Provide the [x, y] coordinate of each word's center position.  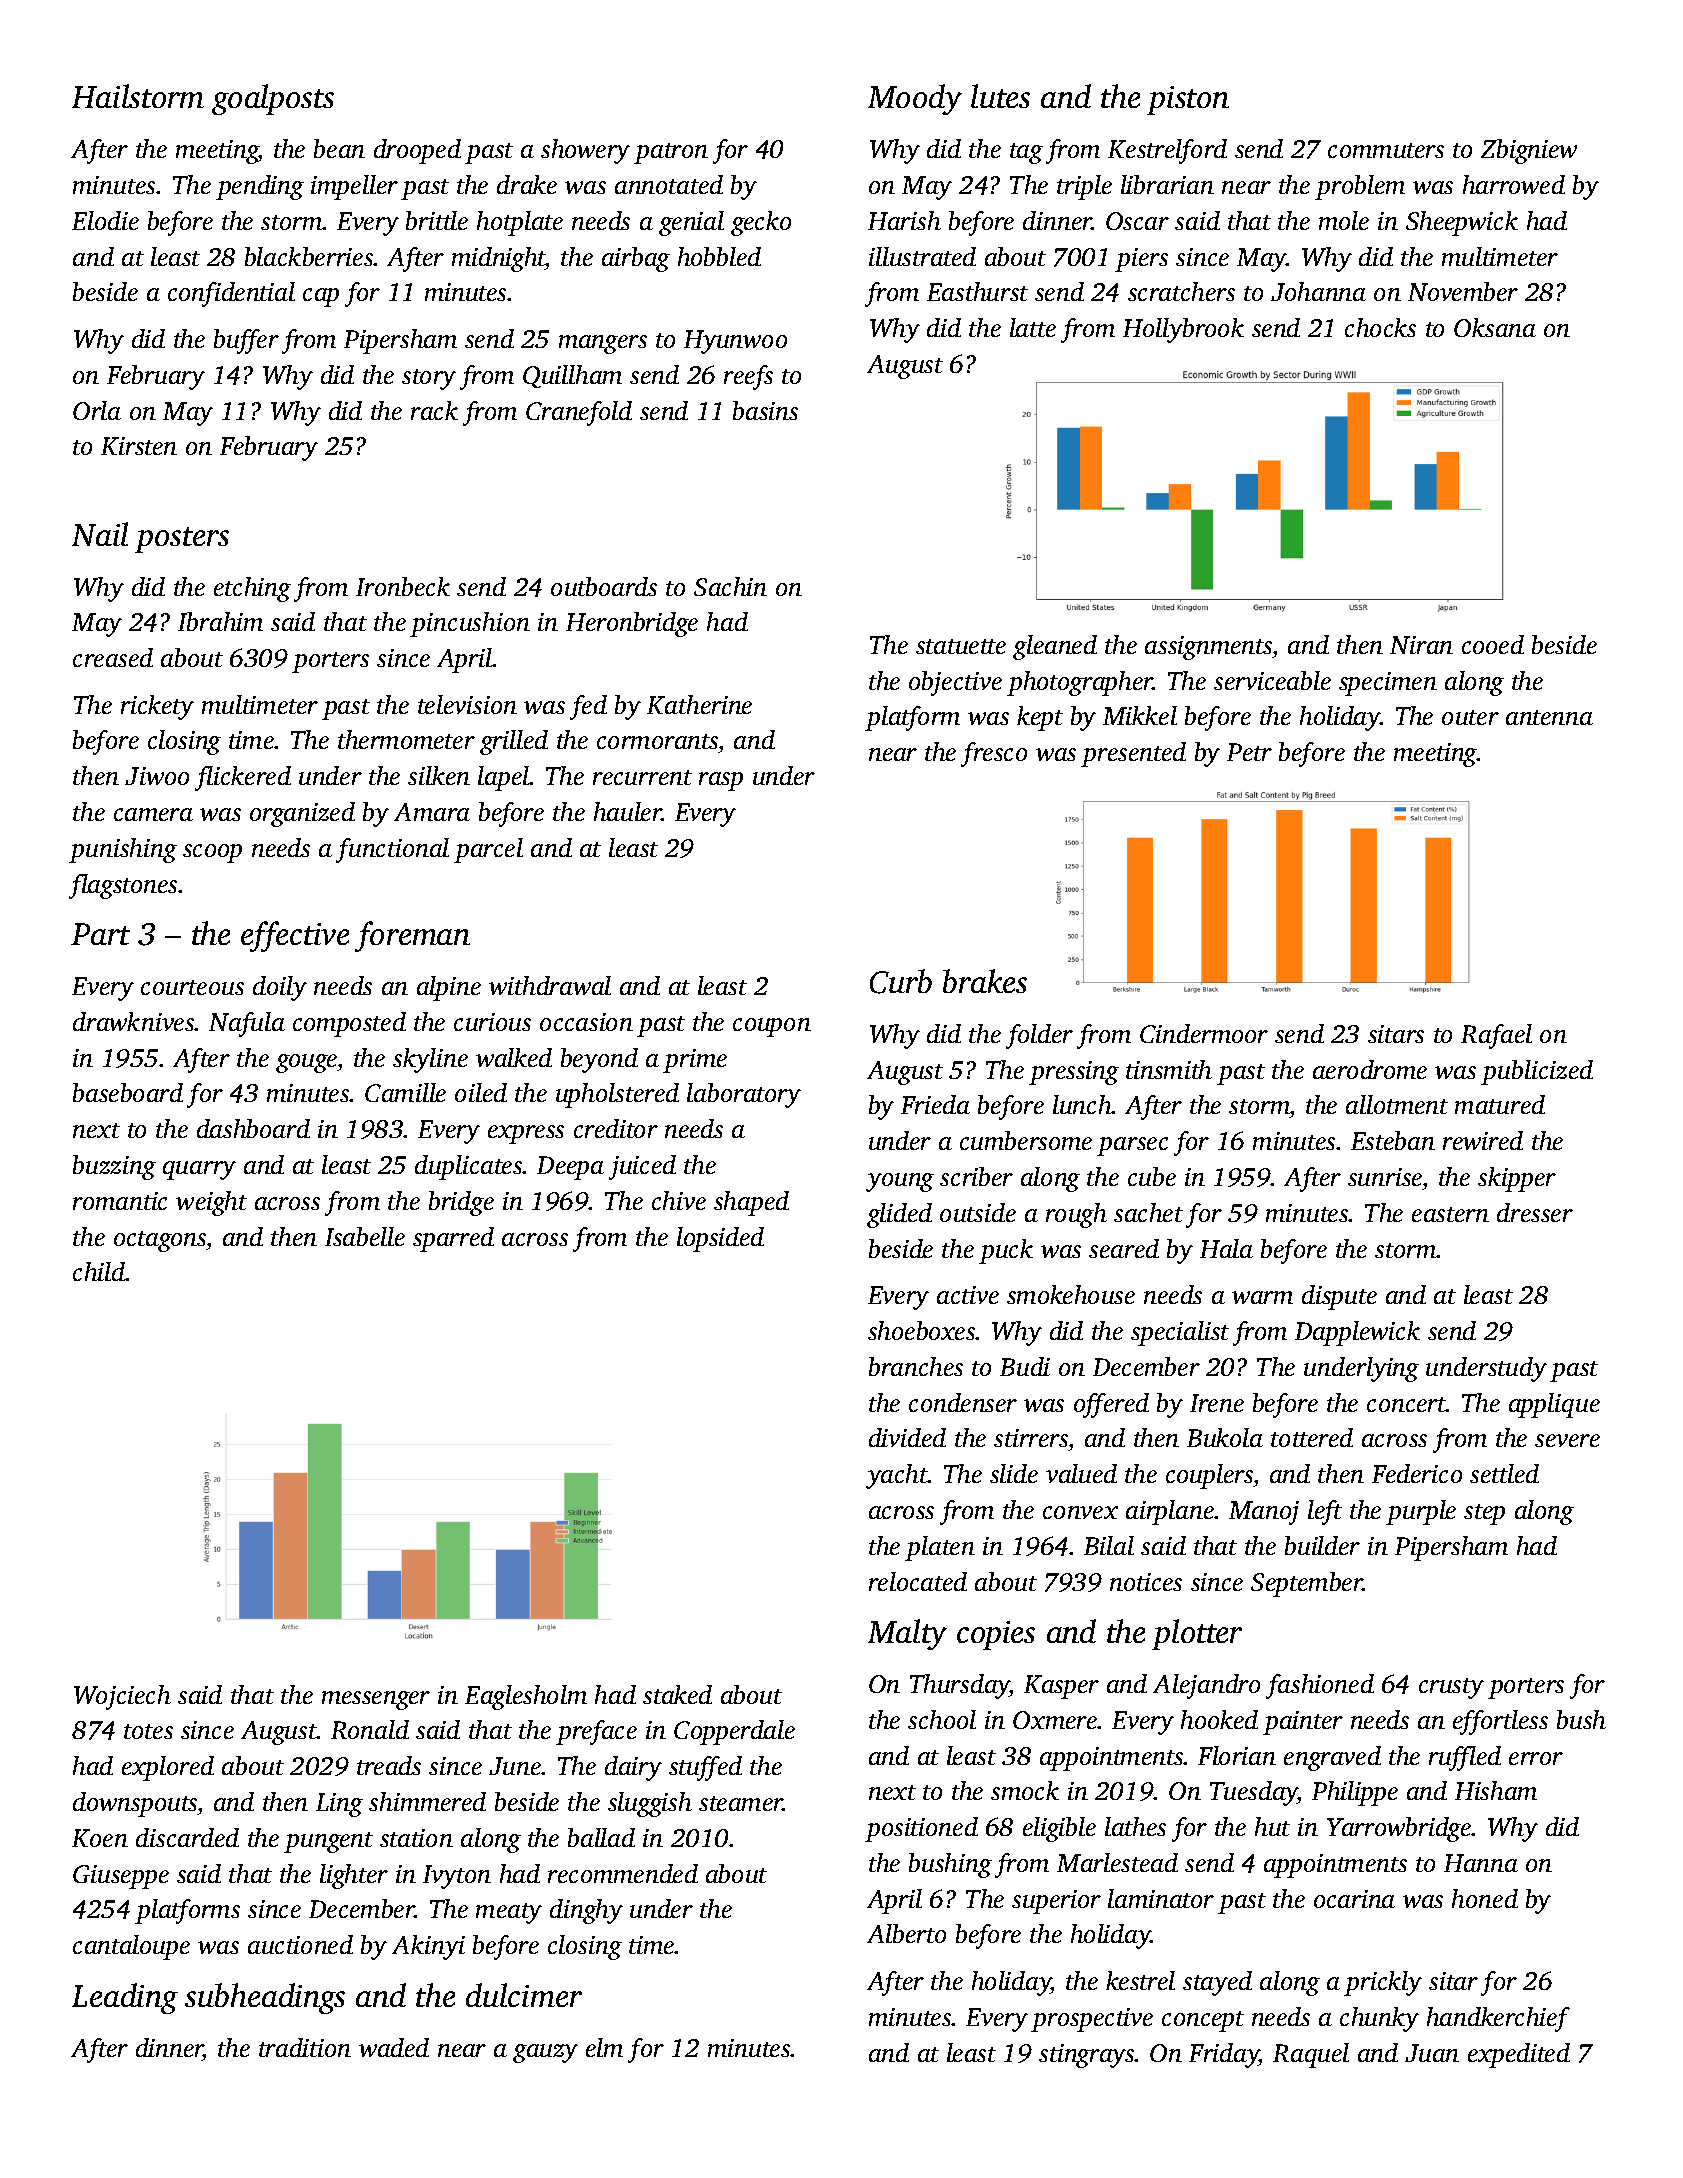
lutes [1000, 96]
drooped [417, 151]
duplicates [469, 1167]
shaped [751, 1203]
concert [1406, 1404]
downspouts [135, 1804]
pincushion [470, 624]
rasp [721, 781]
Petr [1249, 752]
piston [1188, 100]
